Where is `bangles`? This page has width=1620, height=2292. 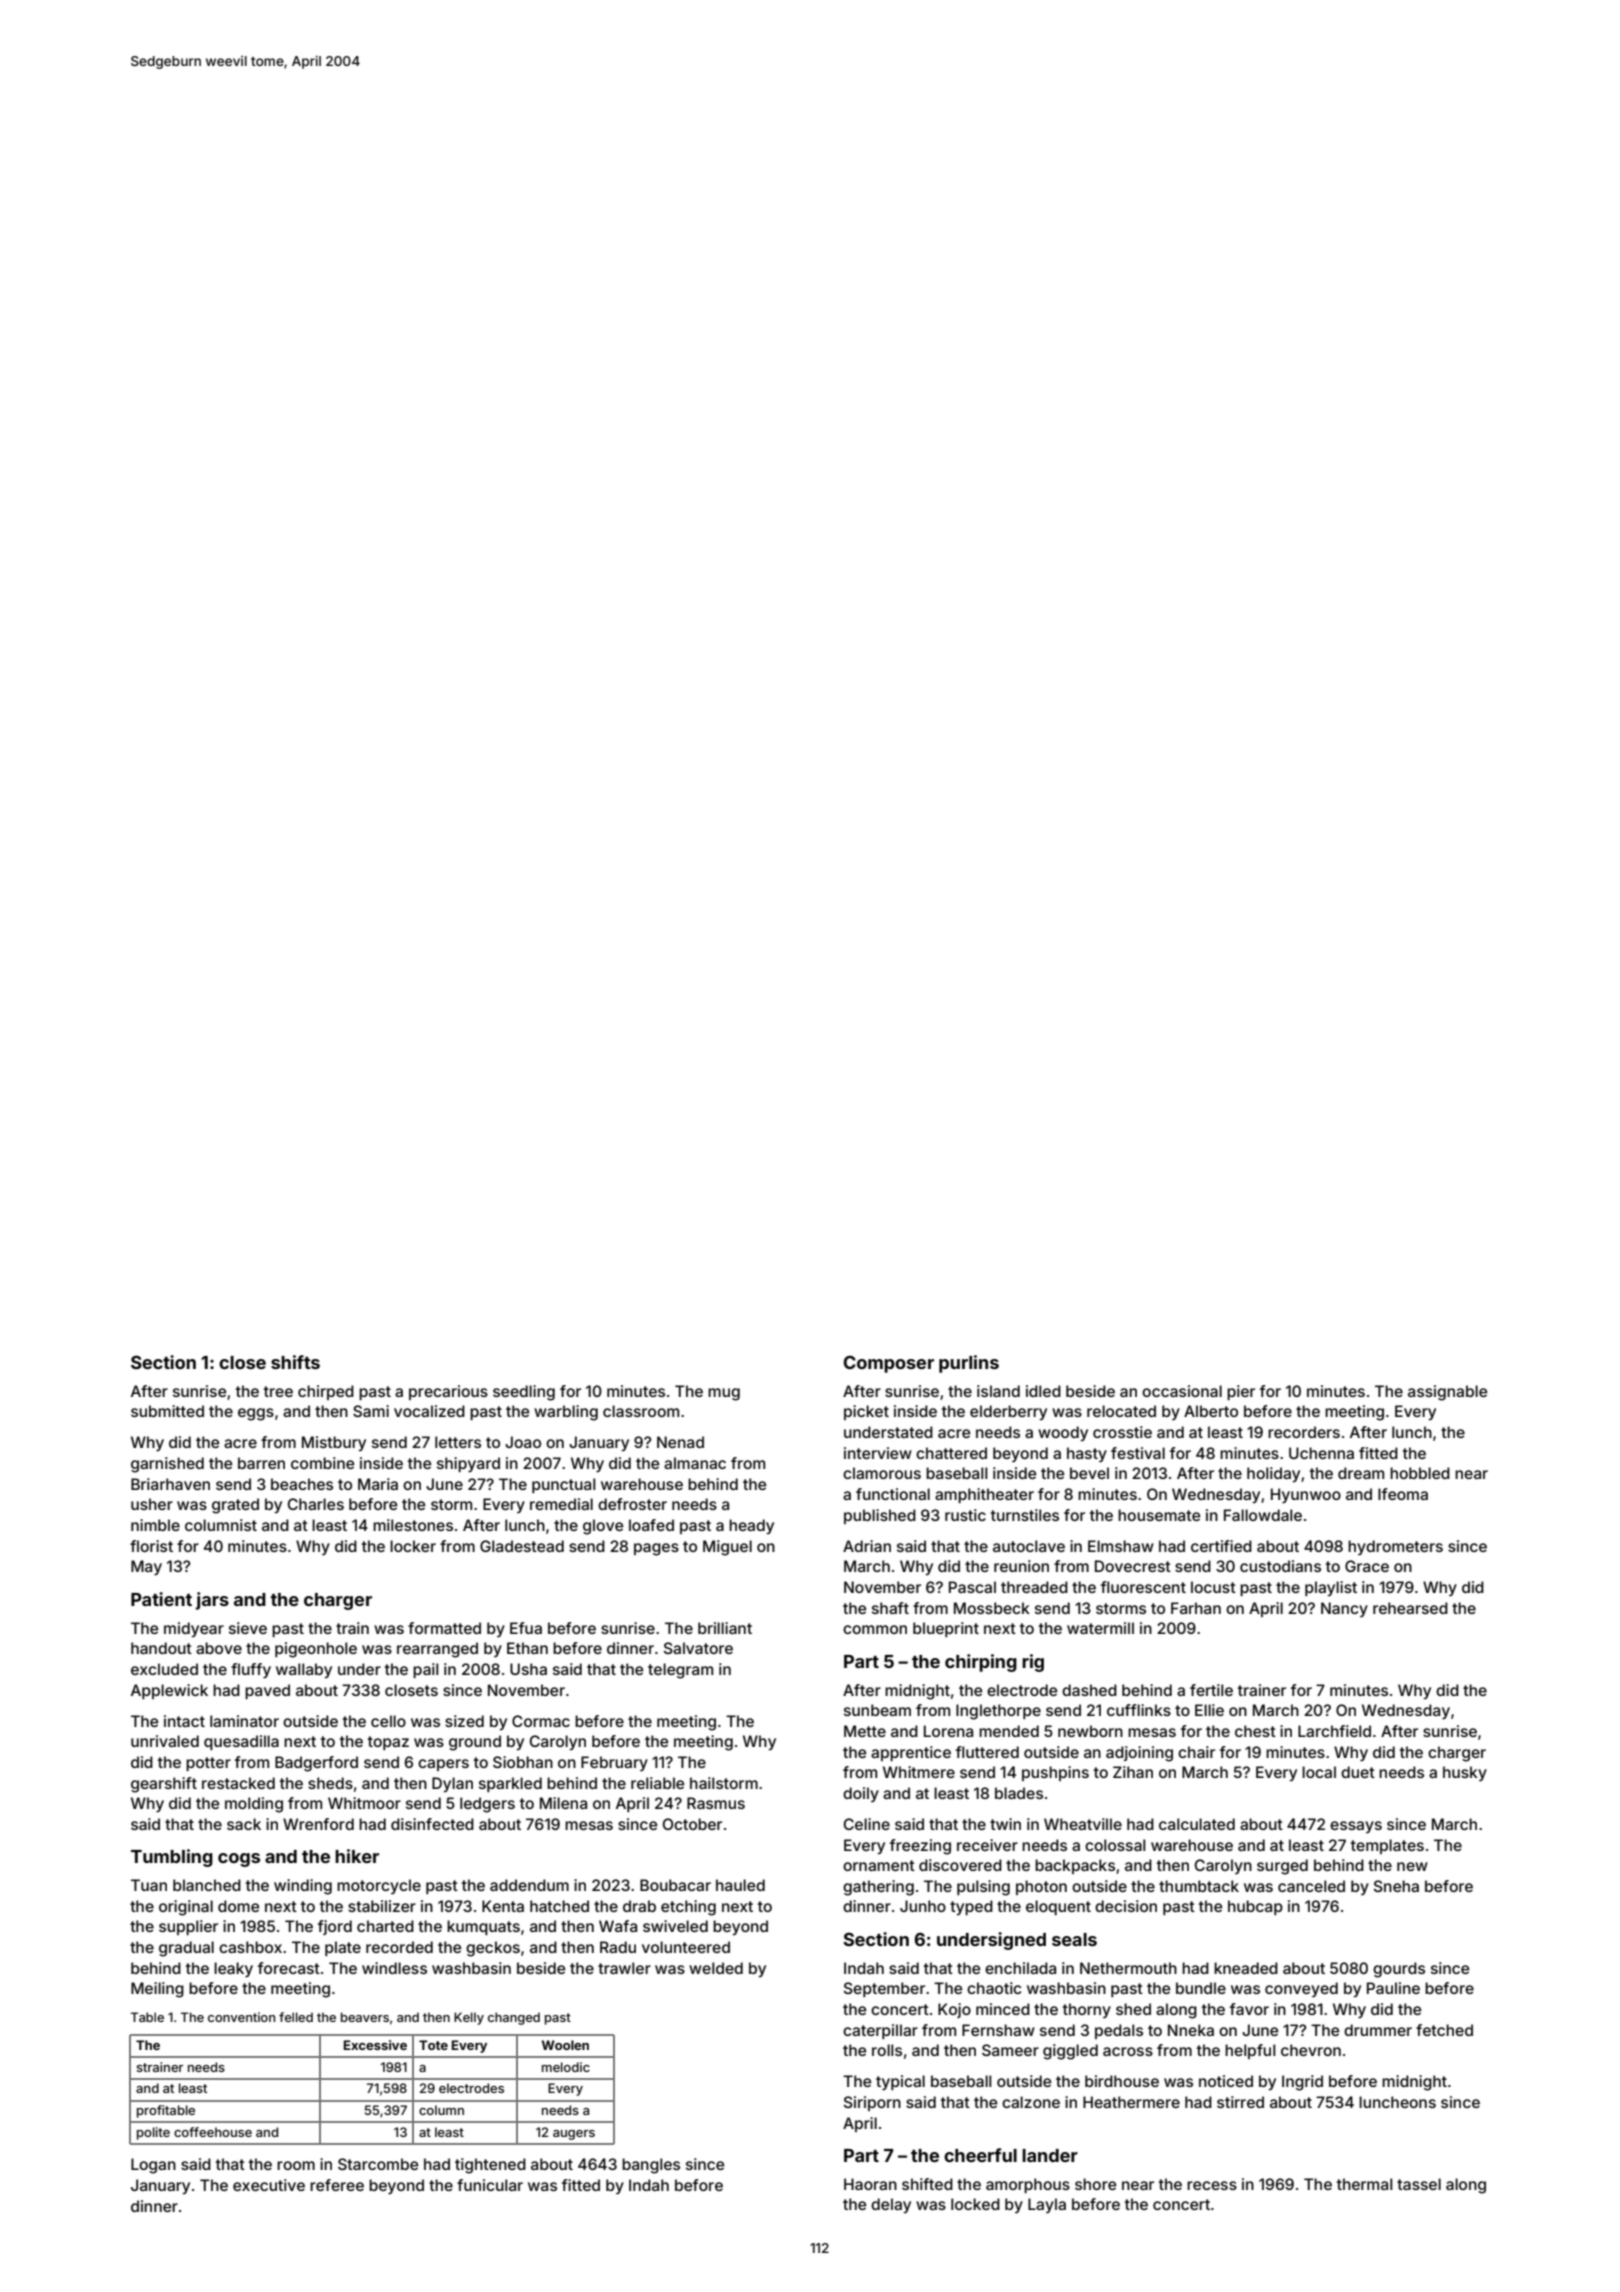 bangles is located at coordinates (651, 2166).
